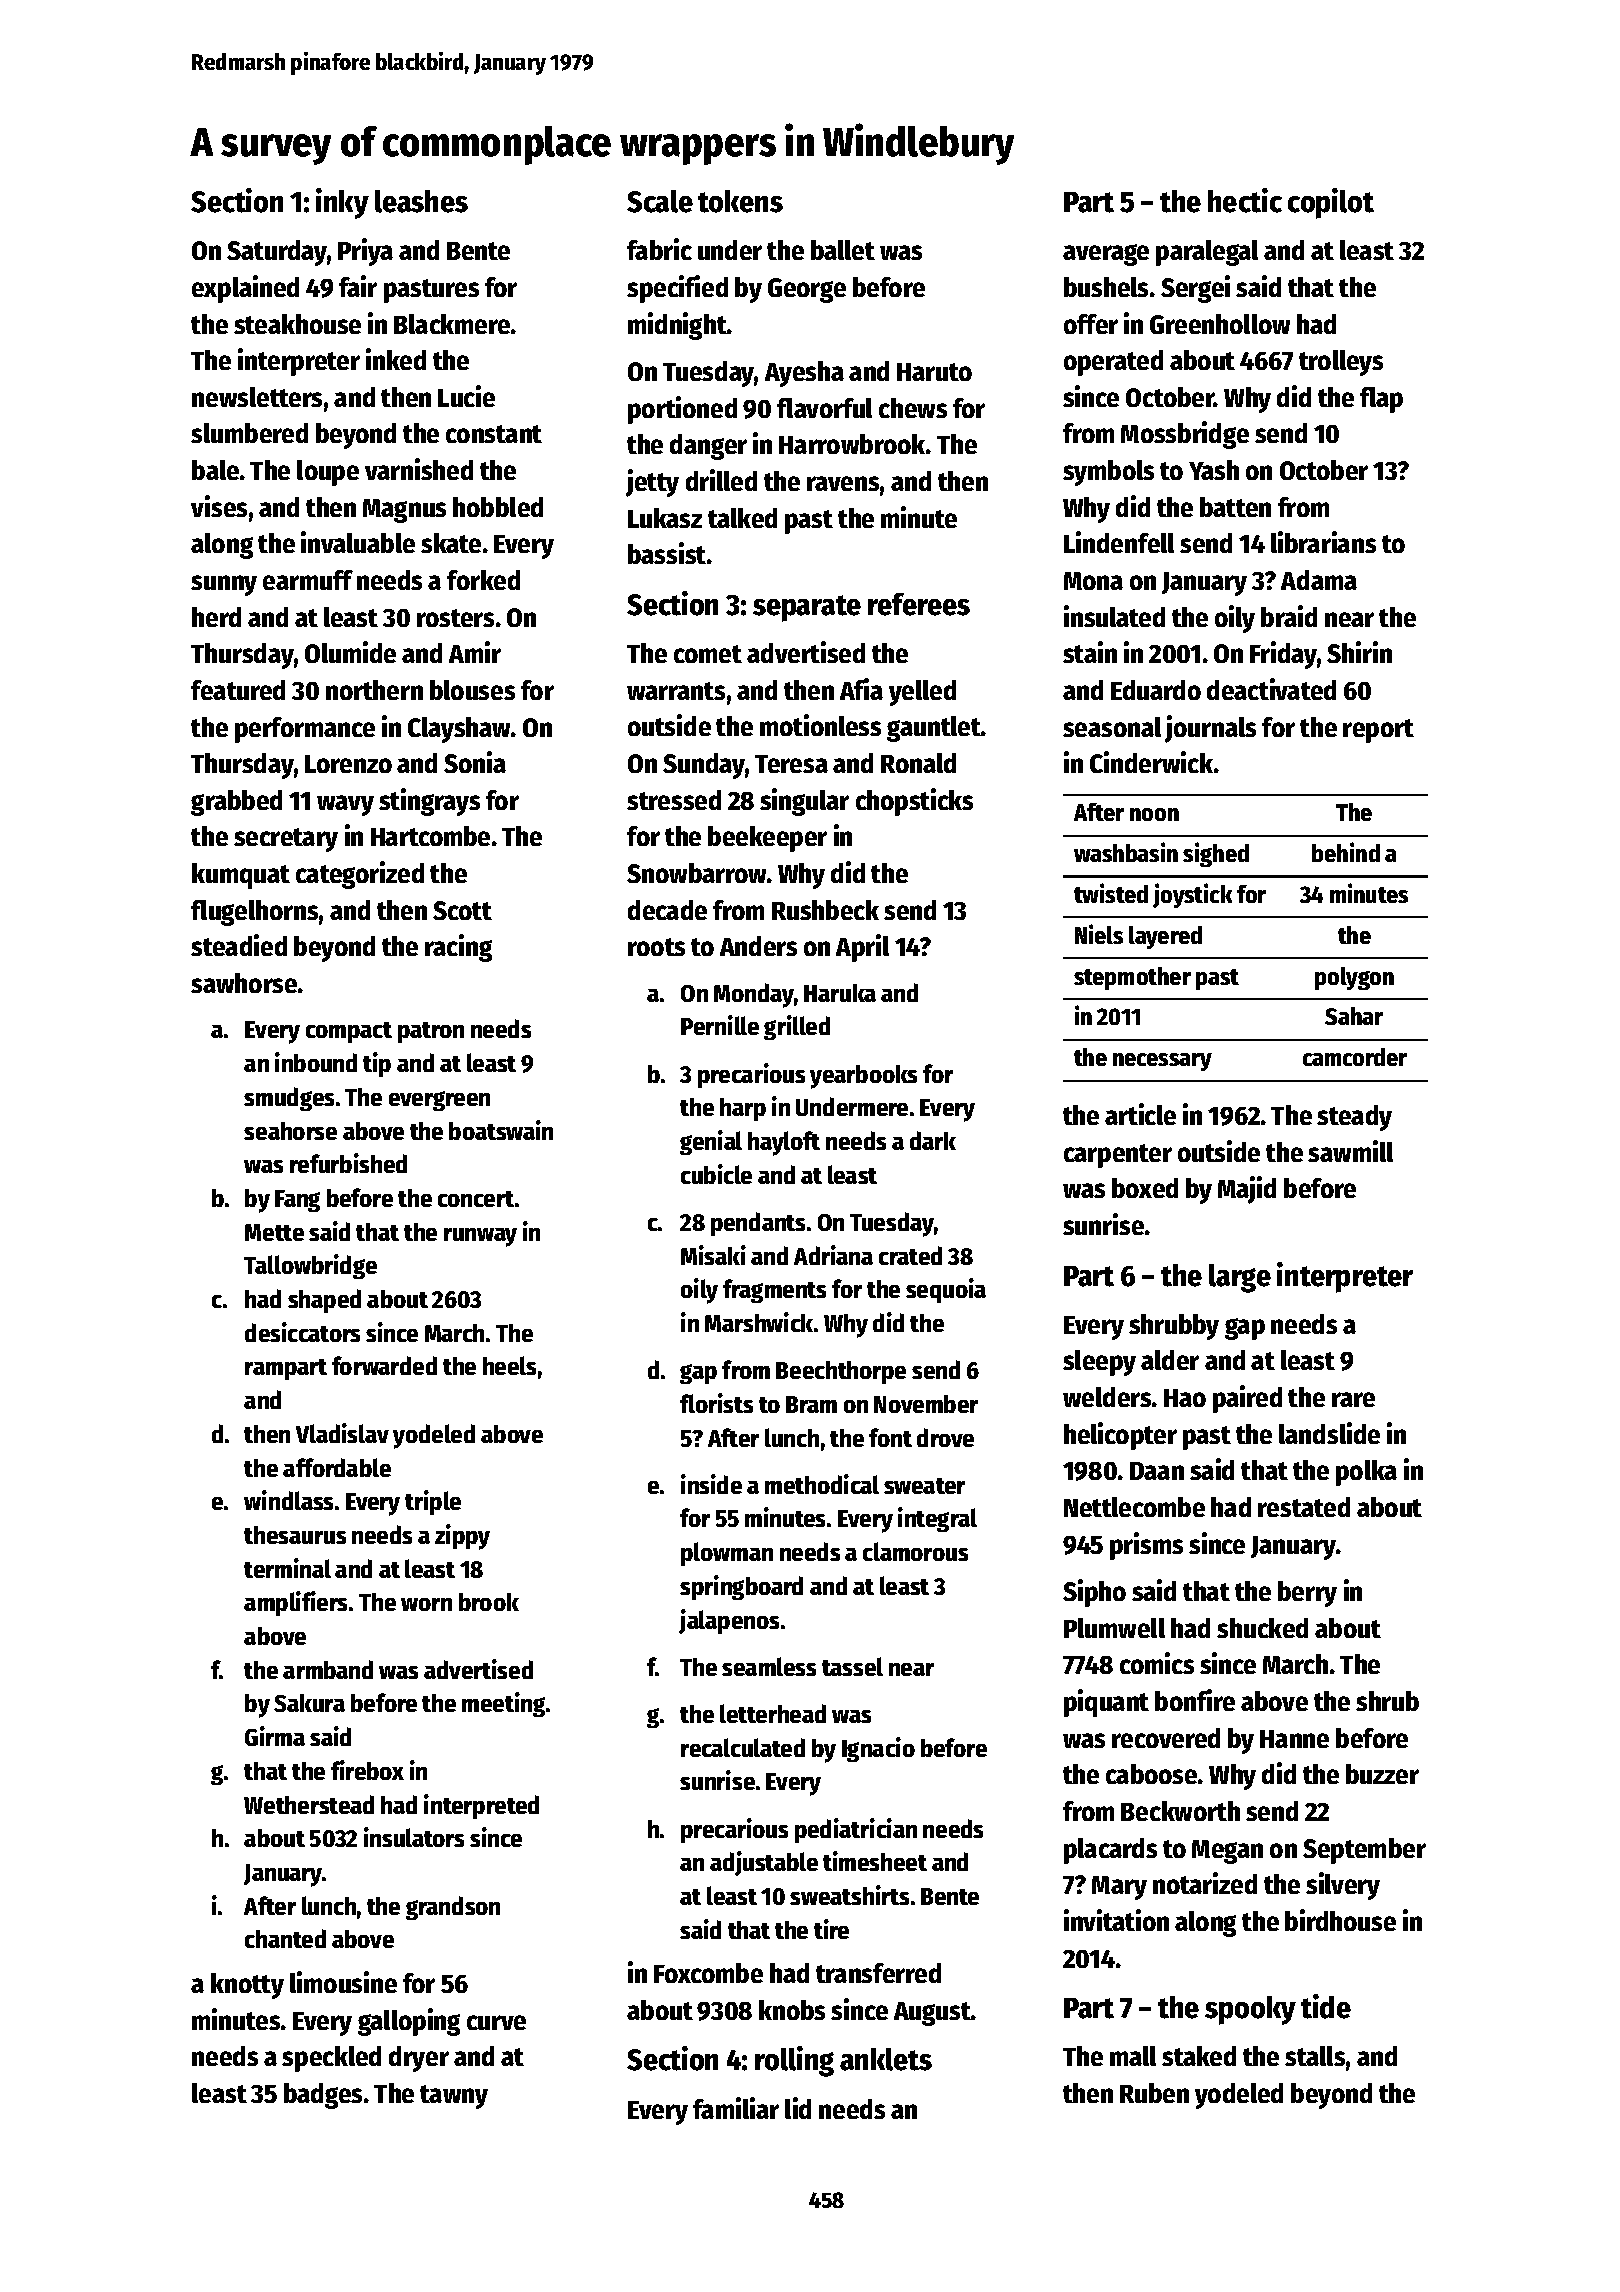  What do you see at coordinates (716, 1403) in the screenshot?
I see `florists` at bounding box center [716, 1403].
